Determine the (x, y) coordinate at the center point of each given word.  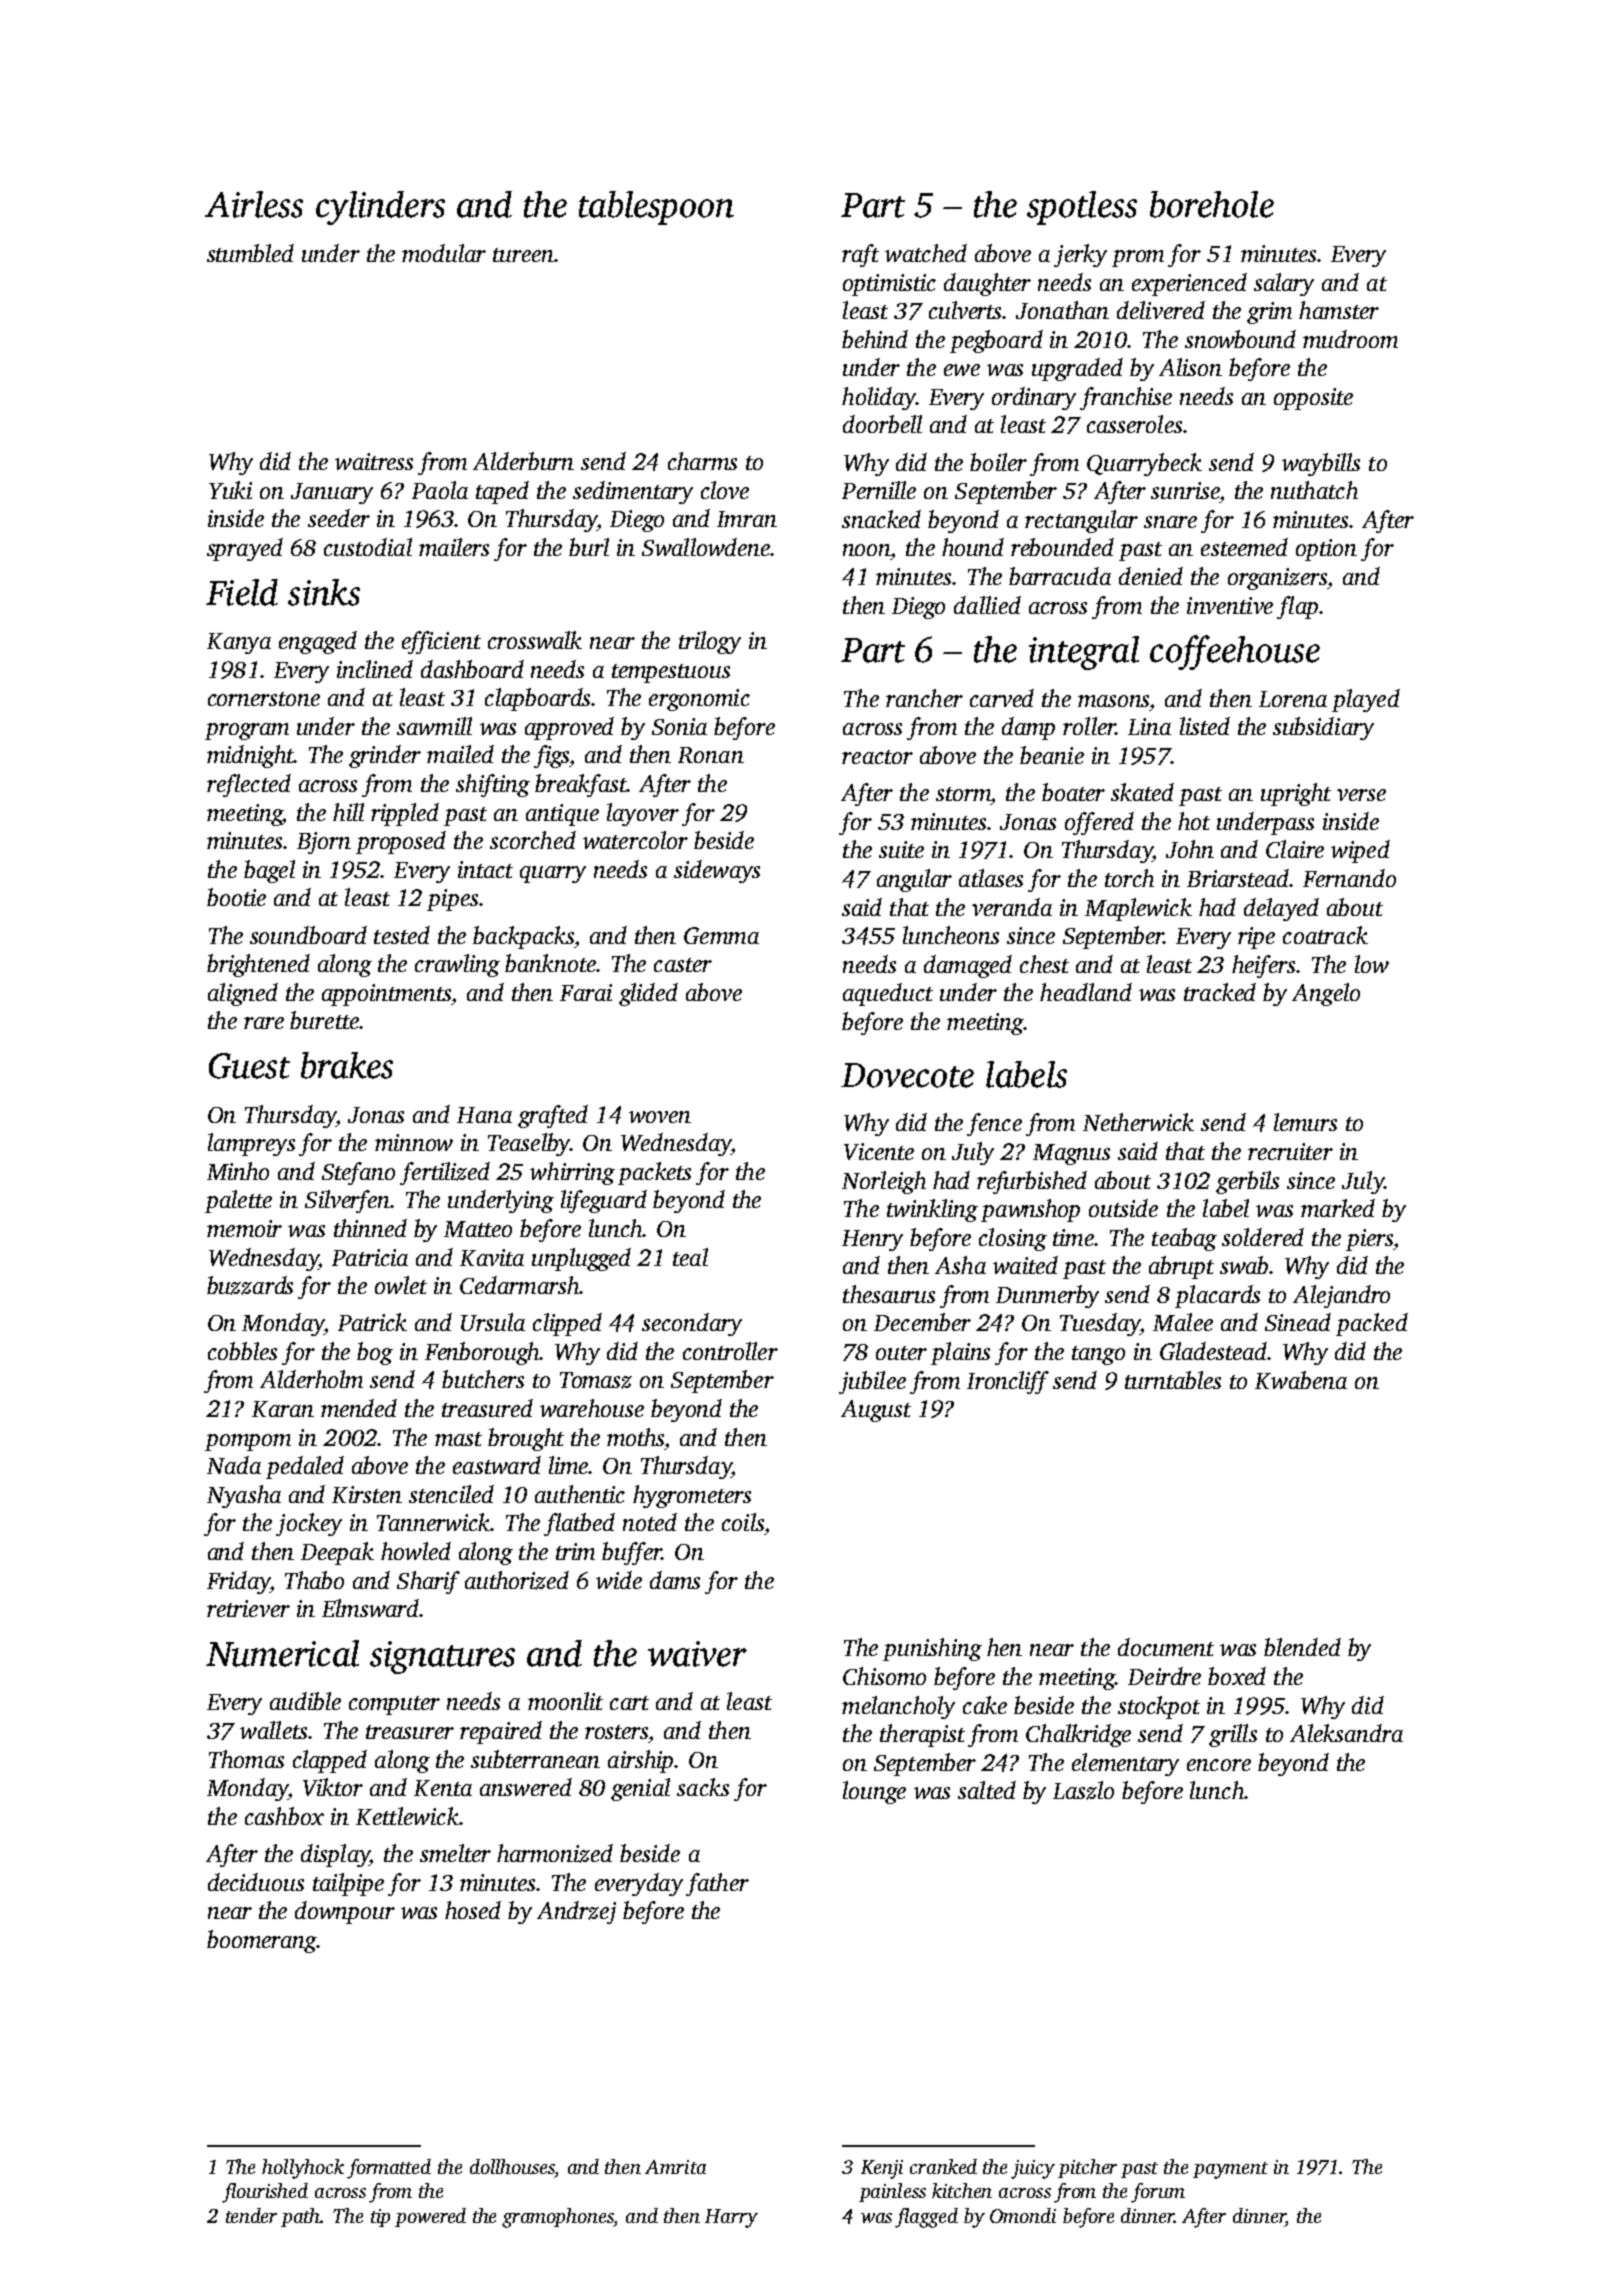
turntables (1173, 1380)
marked (1338, 1208)
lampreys (251, 1144)
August (876, 1411)
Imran (747, 519)
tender (251, 2215)
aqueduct (888, 994)
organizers (1277, 579)
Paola (440, 490)
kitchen (962, 2190)
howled (416, 1551)
